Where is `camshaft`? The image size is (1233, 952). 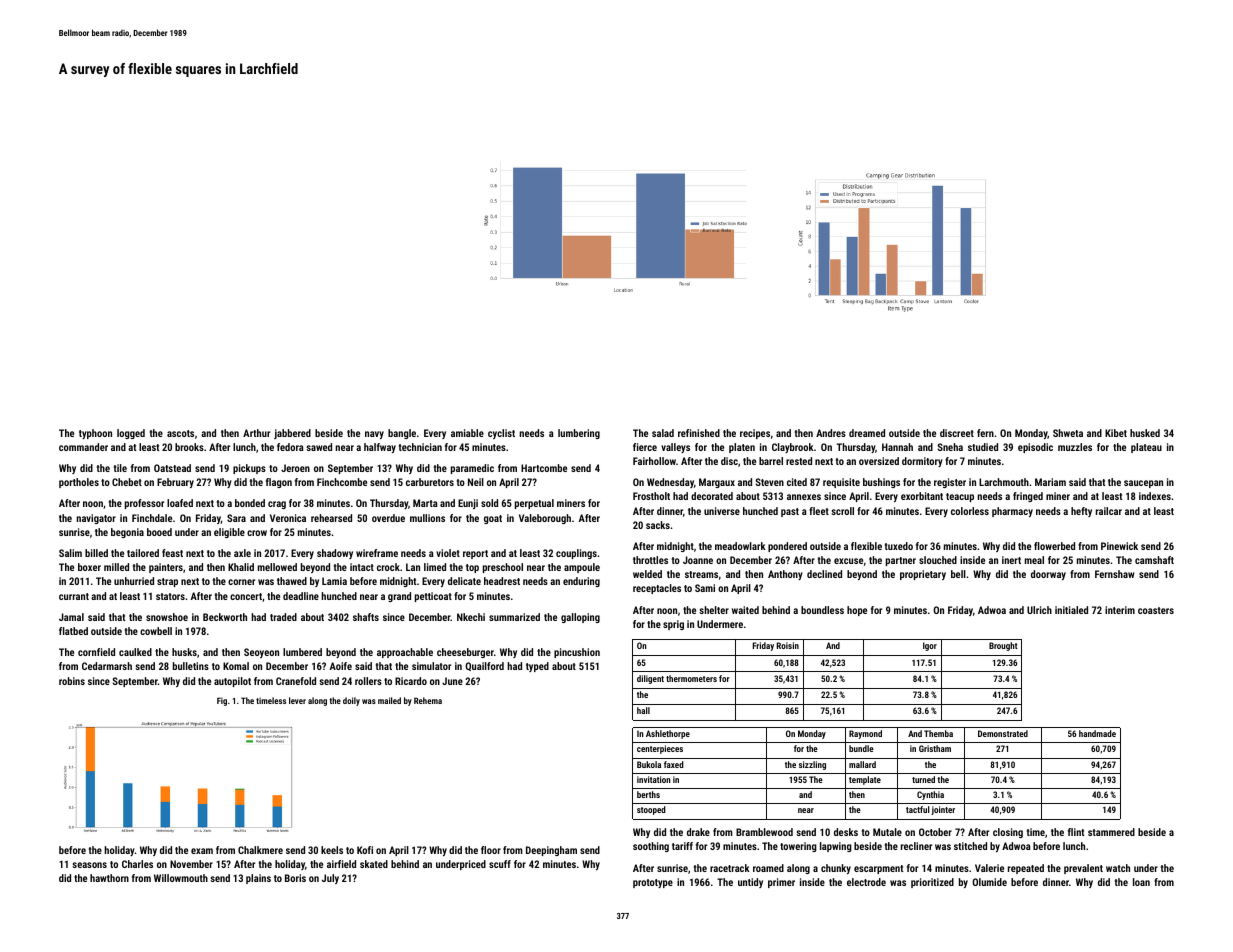
camshaft is located at coordinates (1154, 560).
